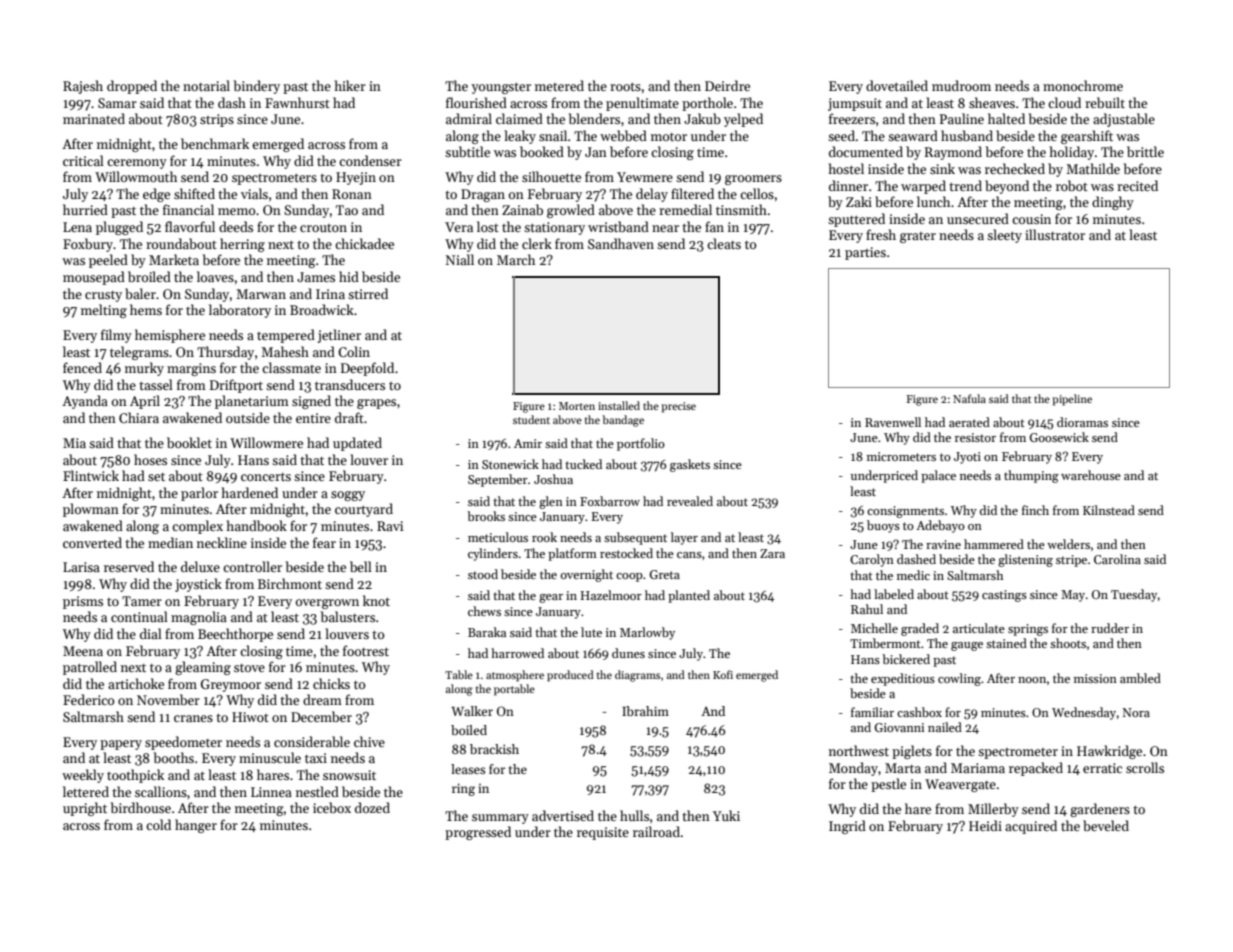  What do you see at coordinates (1083, 85) in the image?
I see `monochrome` at bounding box center [1083, 85].
